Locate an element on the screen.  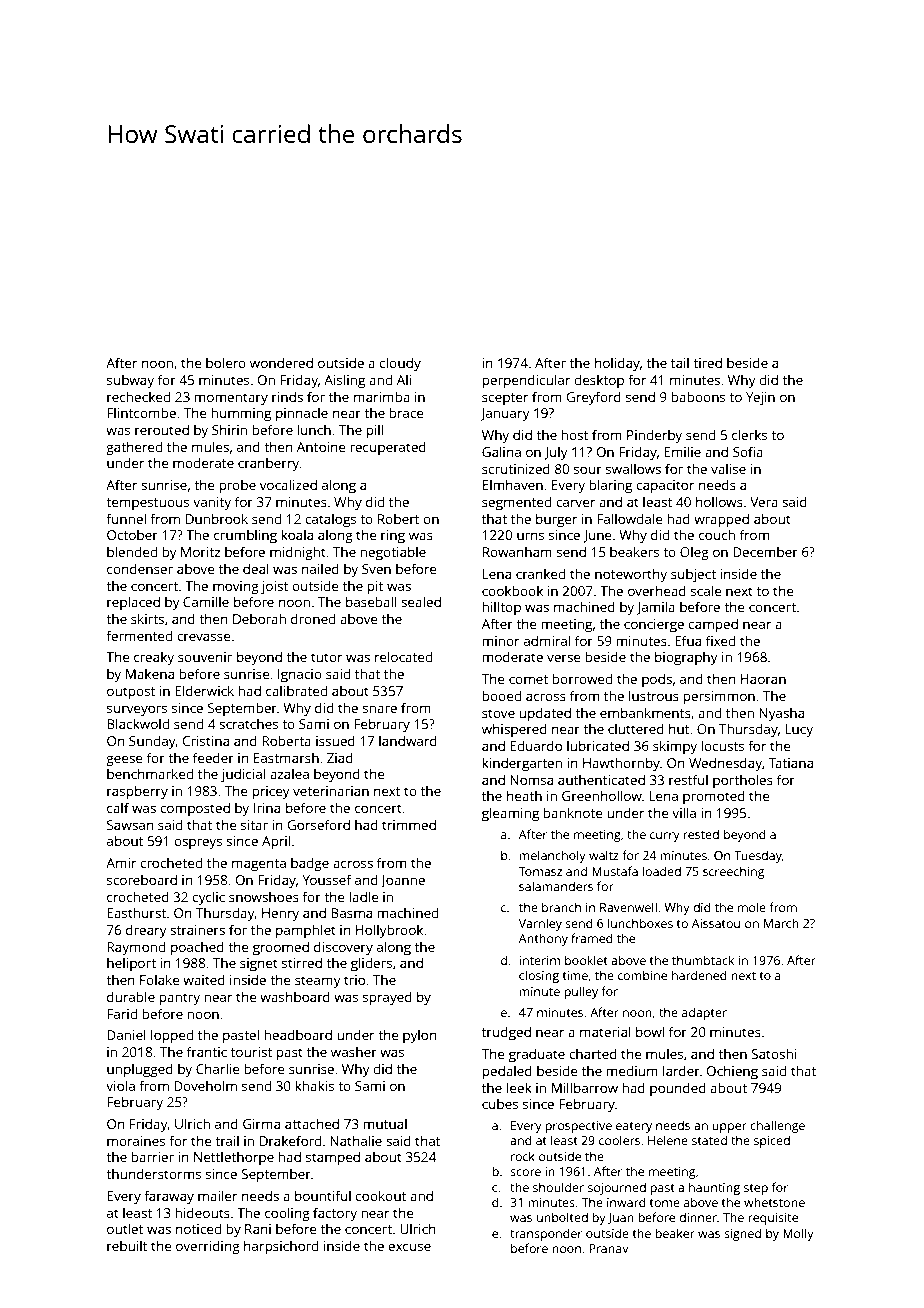
Pranav is located at coordinates (609, 1248).
